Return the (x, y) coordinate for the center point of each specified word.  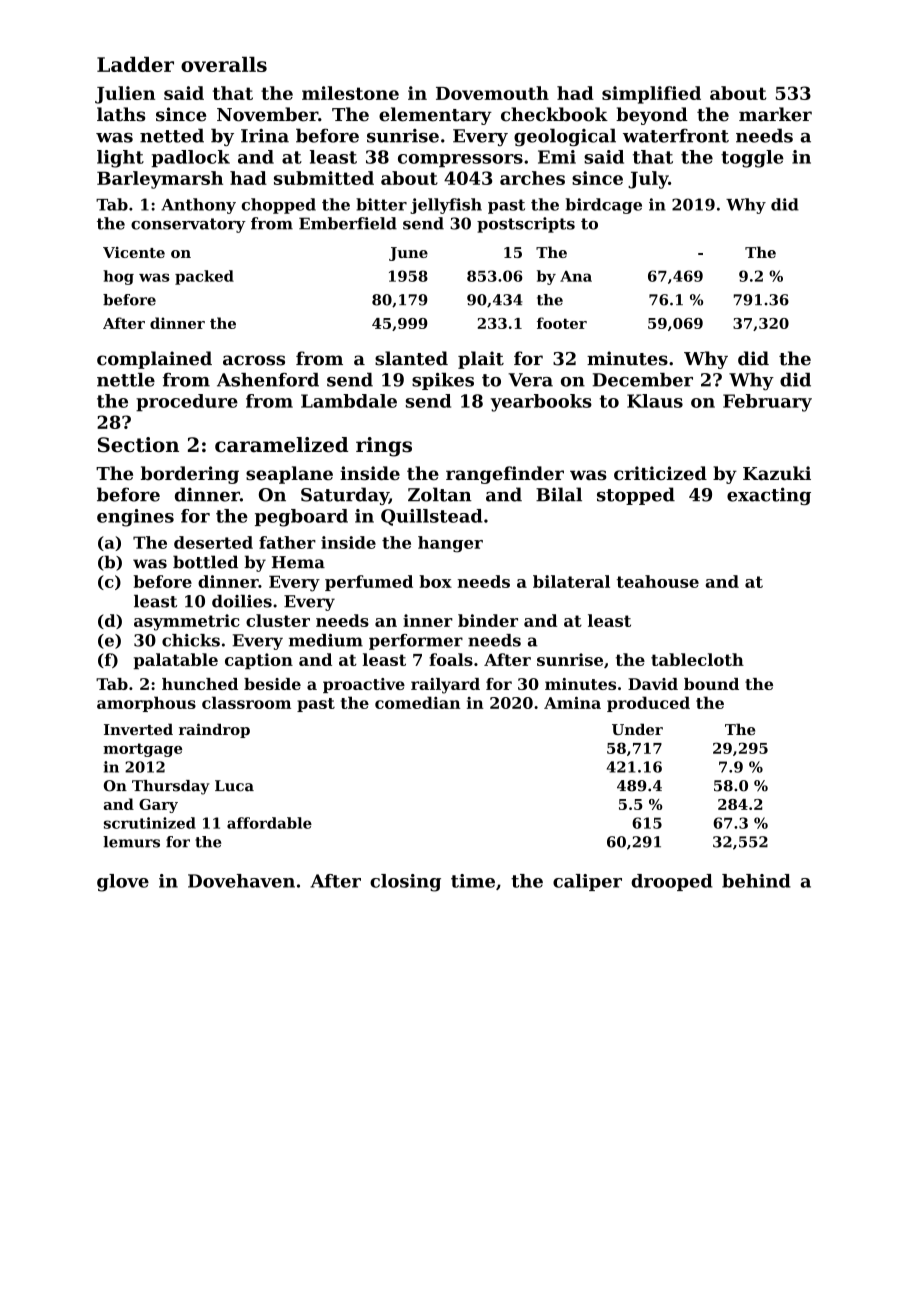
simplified (651, 95)
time (473, 881)
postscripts (526, 225)
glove (123, 883)
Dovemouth (492, 93)
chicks (191, 640)
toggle (752, 159)
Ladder (135, 64)
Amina (572, 702)
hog (118, 277)
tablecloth (697, 659)
